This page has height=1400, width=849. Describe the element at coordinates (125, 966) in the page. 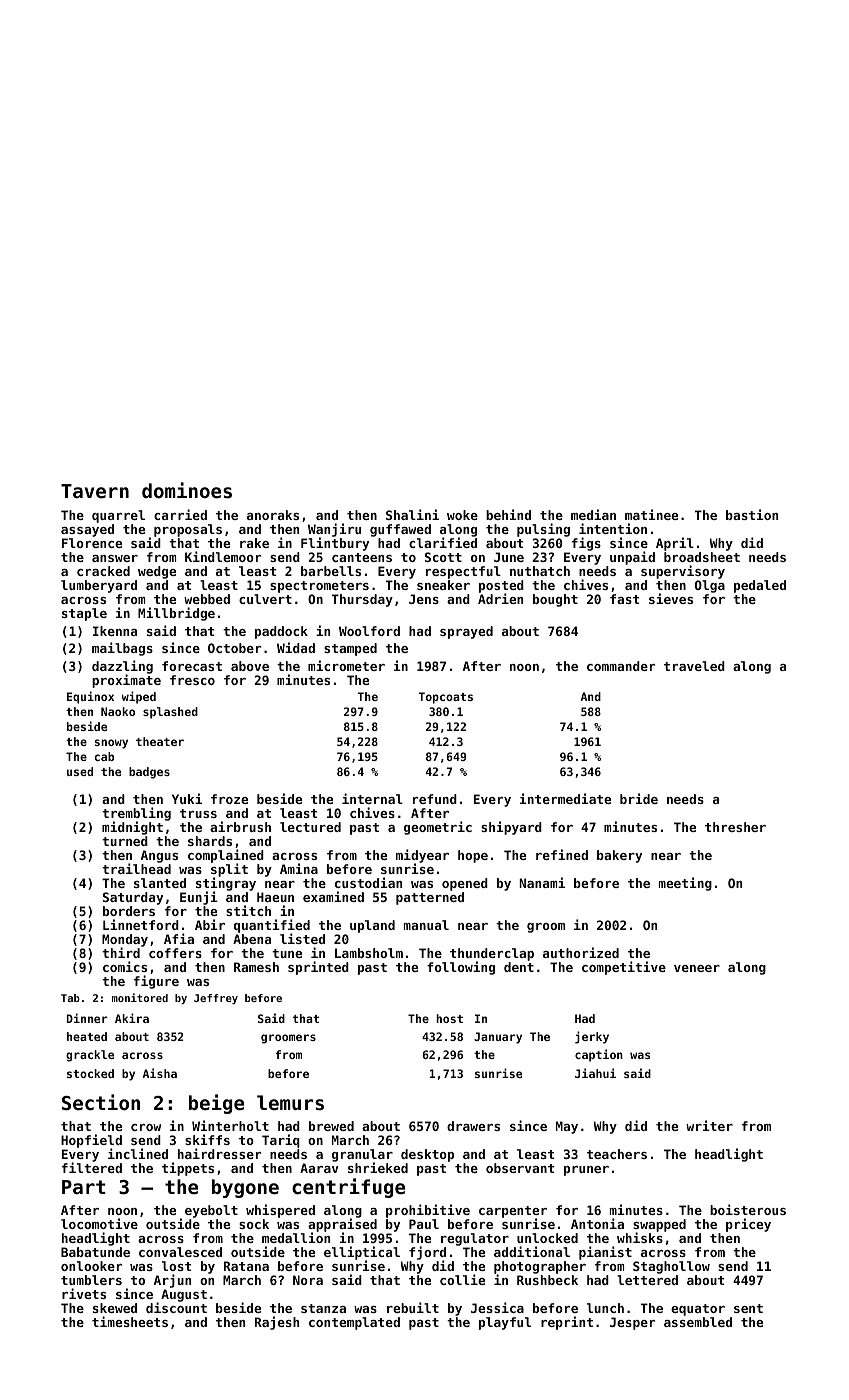

I see `comics` at that location.
